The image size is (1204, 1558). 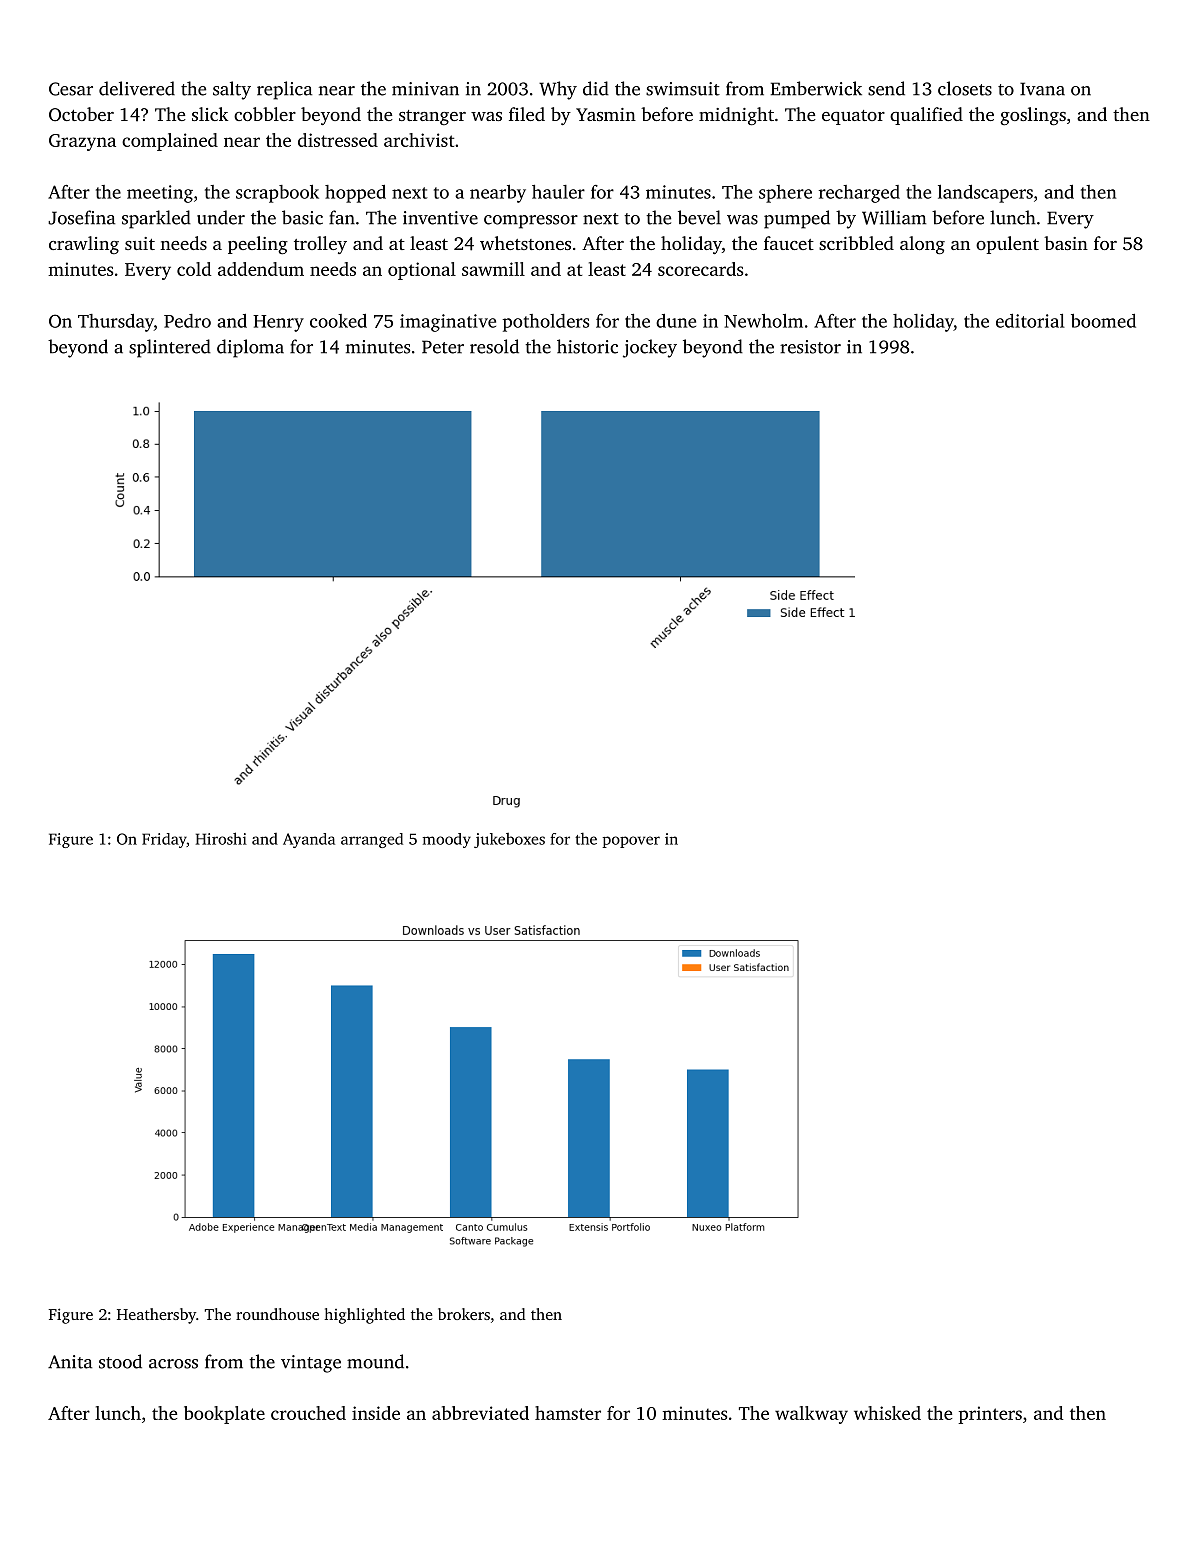 What do you see at coordinates (309, 840) in the screenshot?
I see `Ayanda` at bounding box center [309, 840].
